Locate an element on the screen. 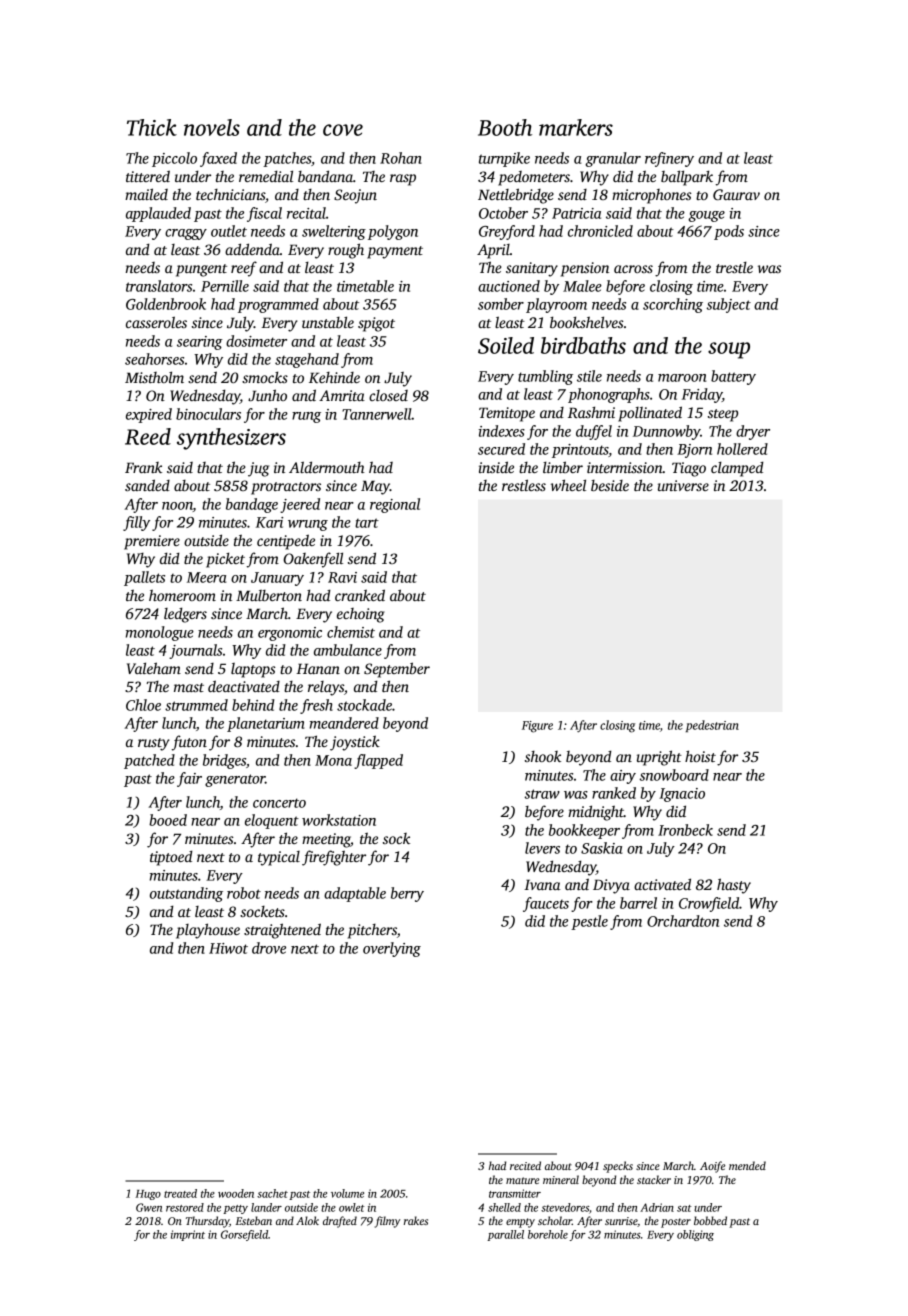 This screenshot has width=908, height=1316. bobbed is located at coordinates (710, 1220).
